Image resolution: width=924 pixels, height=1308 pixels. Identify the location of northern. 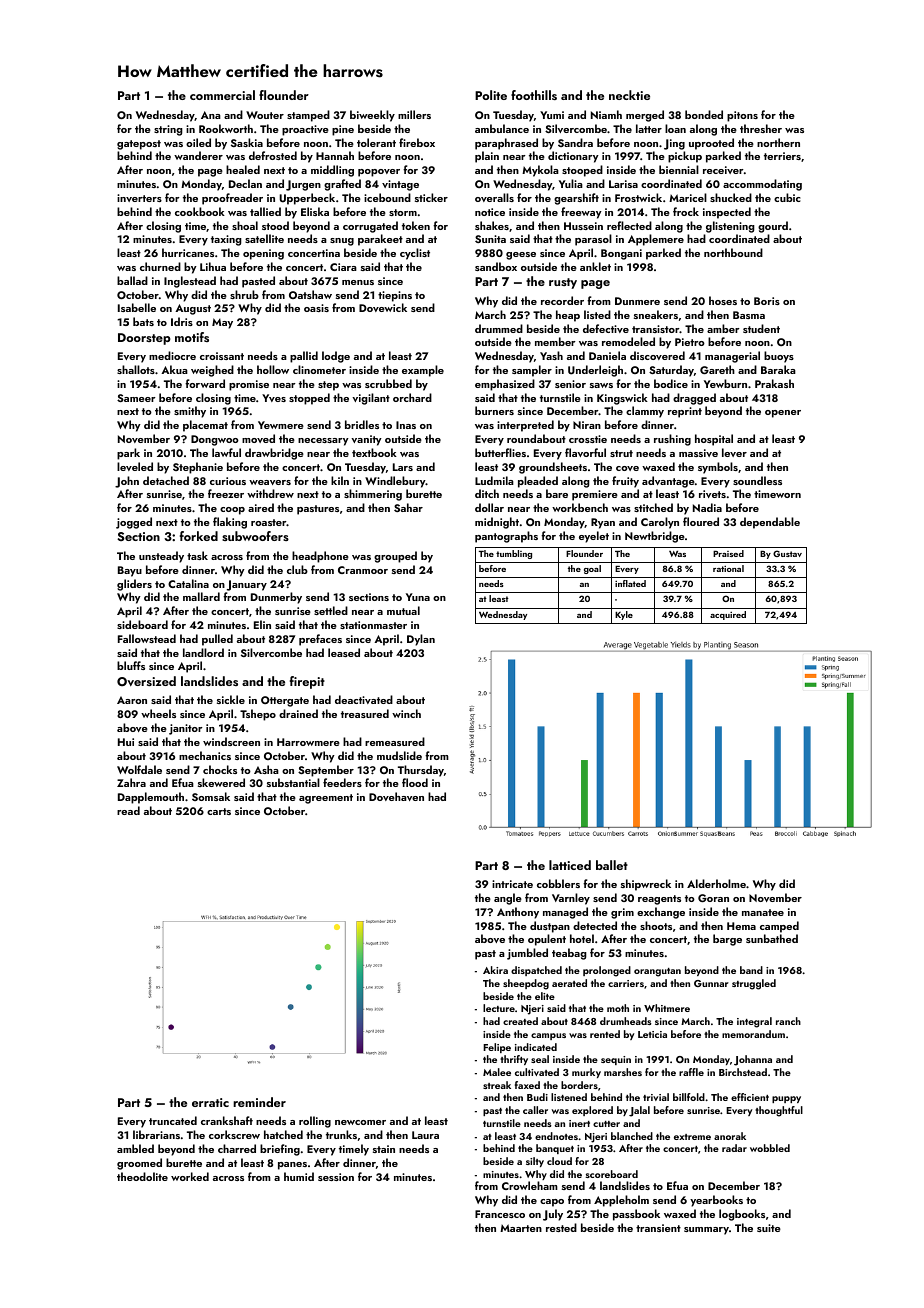
(778, 142).
